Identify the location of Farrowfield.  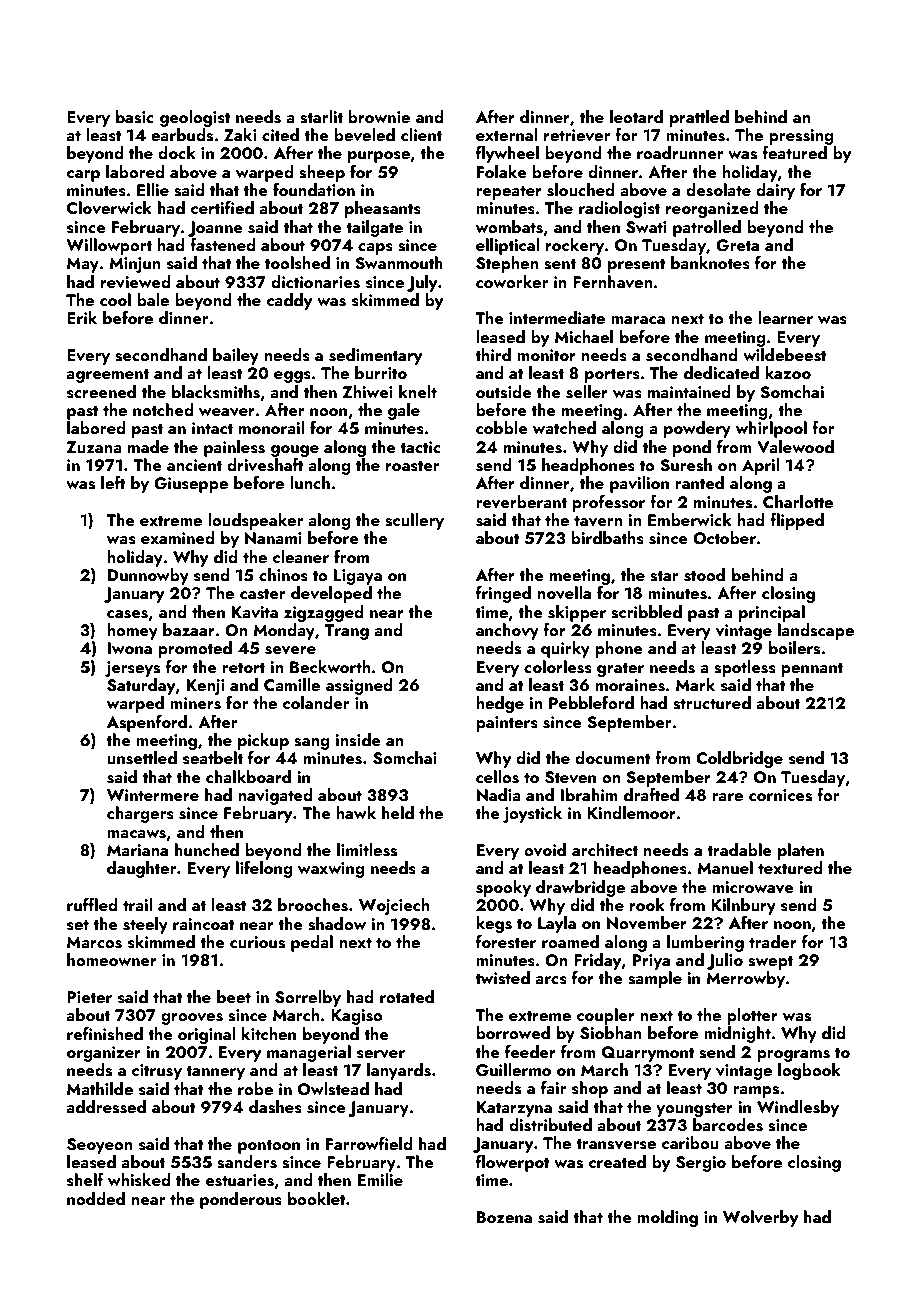
(369, 1143).
